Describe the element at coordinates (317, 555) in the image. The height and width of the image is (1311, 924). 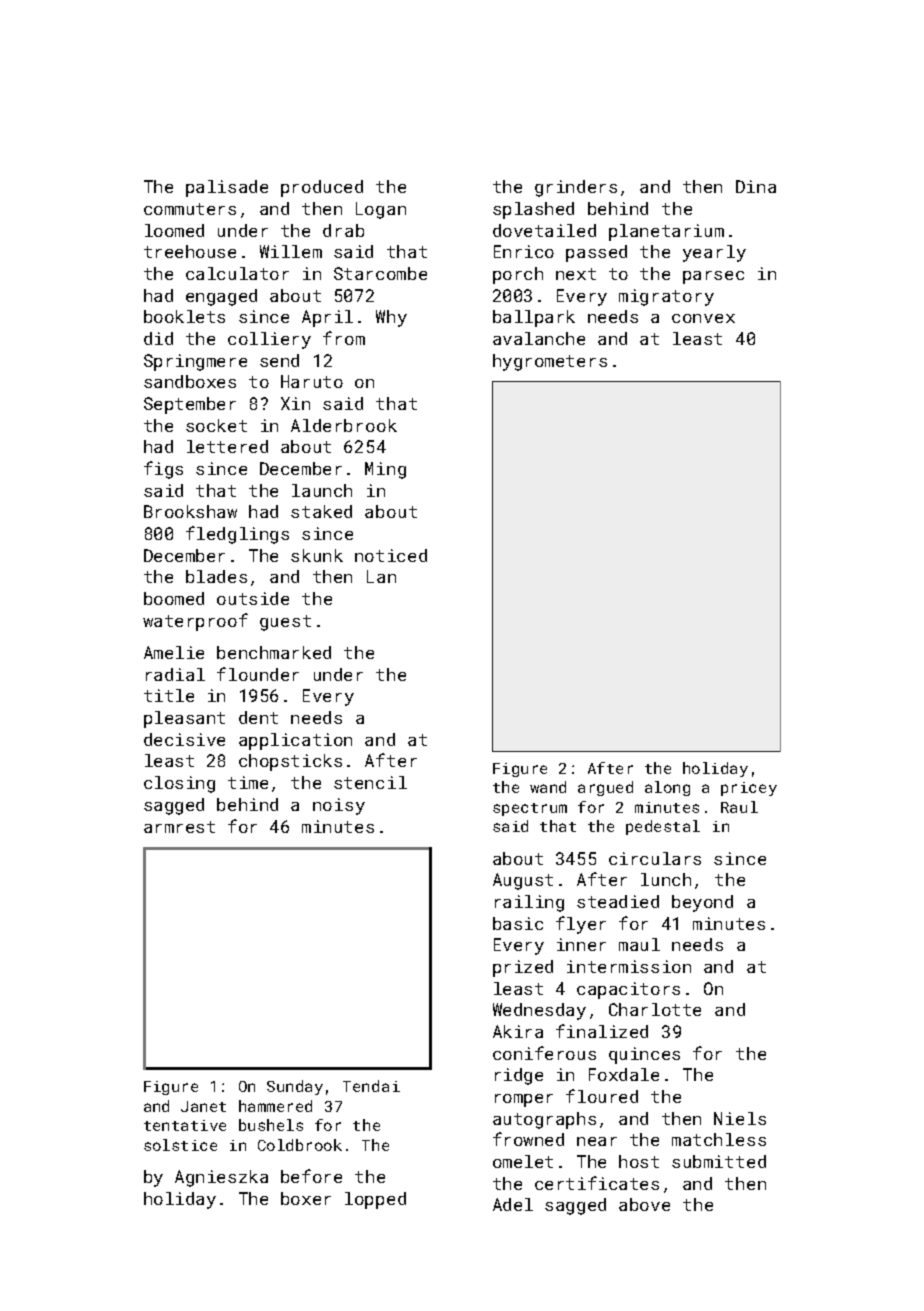
I see `skunk` at that location.
